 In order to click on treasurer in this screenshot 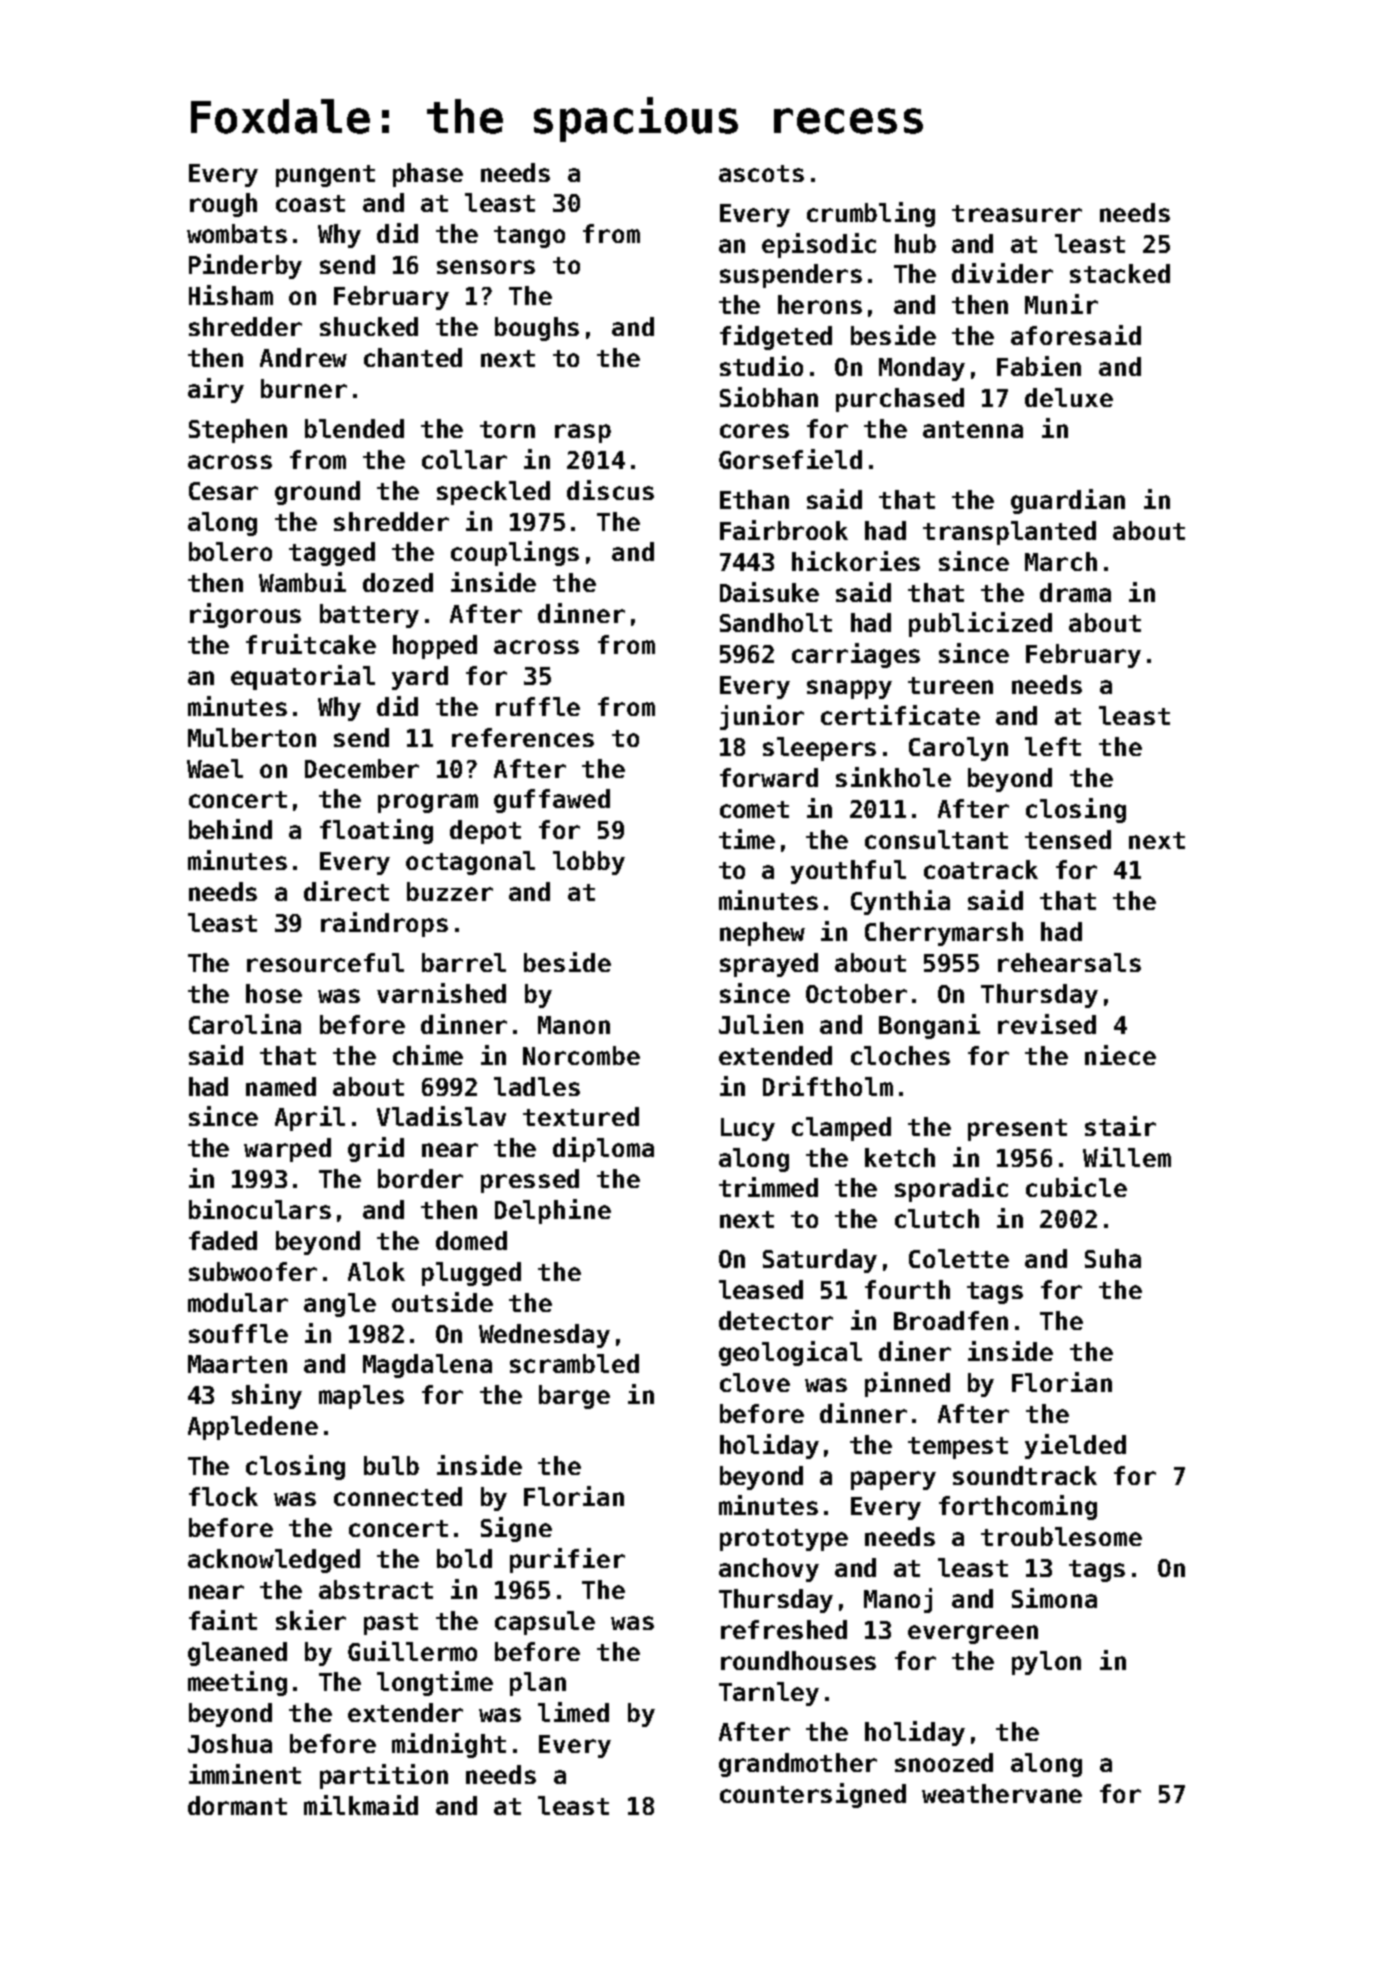, I will do `click(1017, 213)`.
